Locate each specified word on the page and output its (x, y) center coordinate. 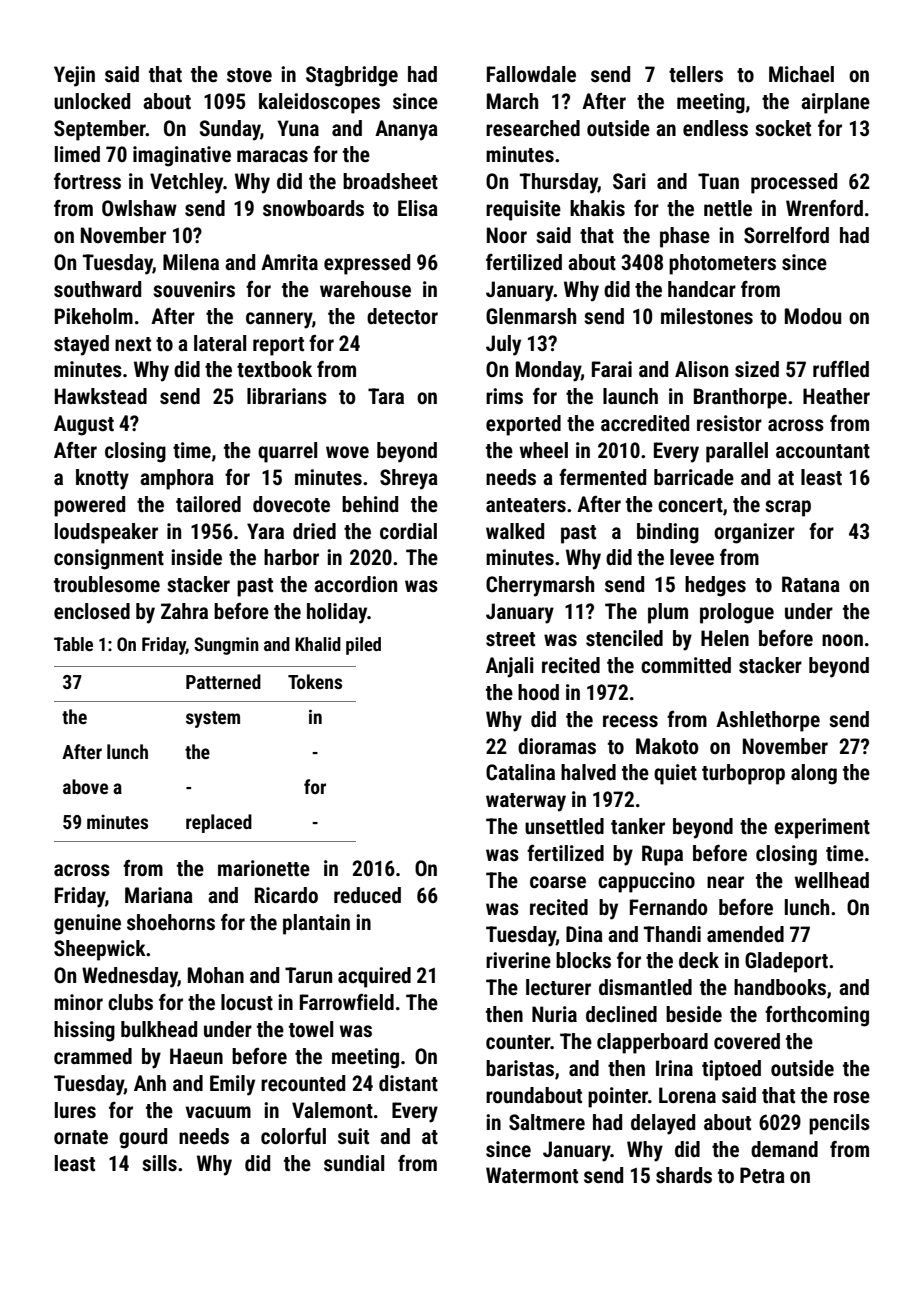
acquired (374, 977)
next (133, 344)
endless (715, 128)
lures (75, 1110)
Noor (507, 235)
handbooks (780, 987)
